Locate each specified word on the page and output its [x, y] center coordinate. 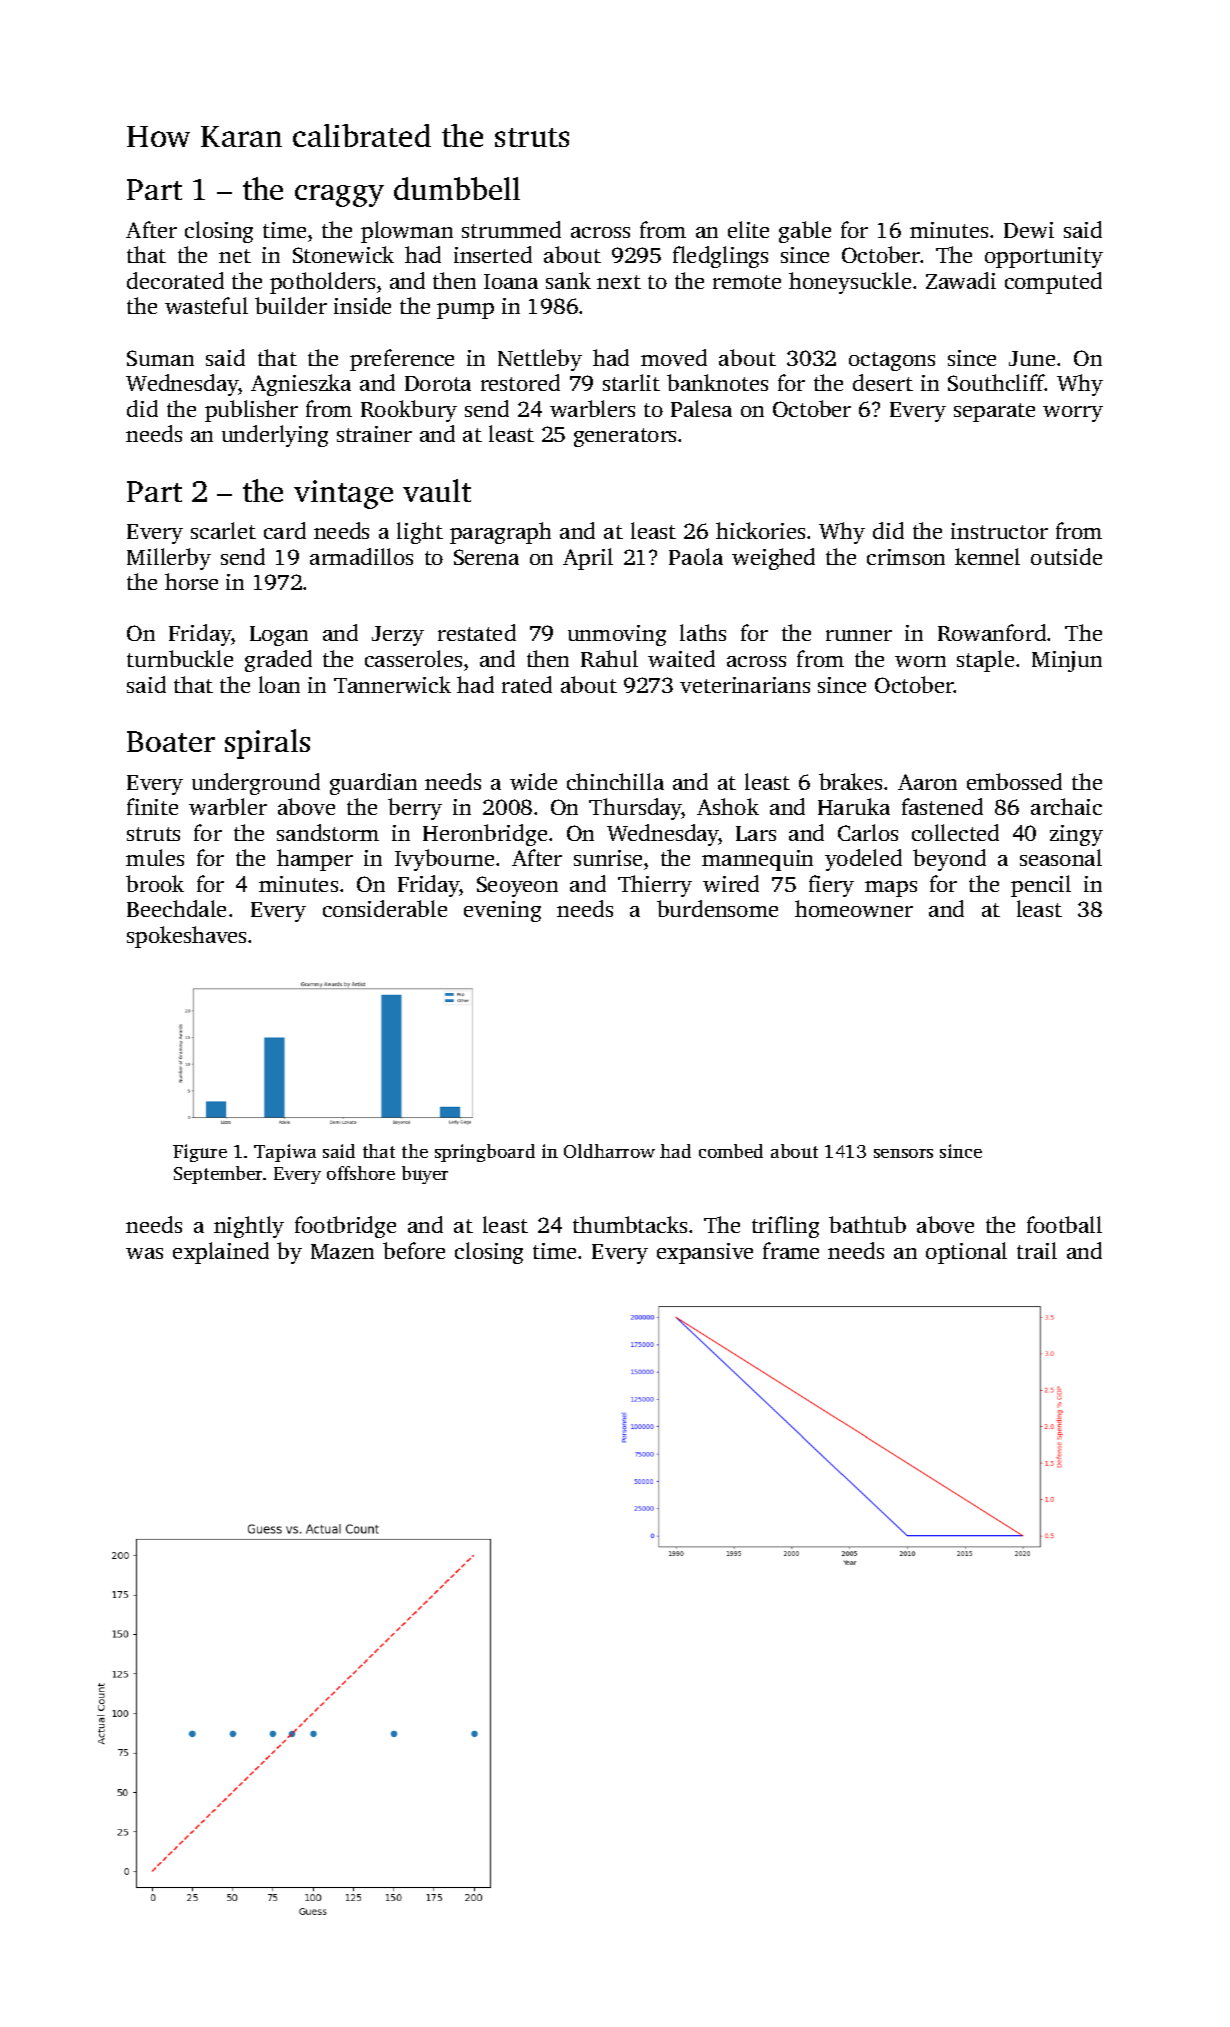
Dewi [1029, 230]
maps [891, 889]
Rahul [609, 658]
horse [191, 581]
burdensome [717, 908]
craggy [339, 196]
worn [920, 661]
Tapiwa [285, 1153]
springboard [485, 1153]
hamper [315, 860]
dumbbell [457, 188]
